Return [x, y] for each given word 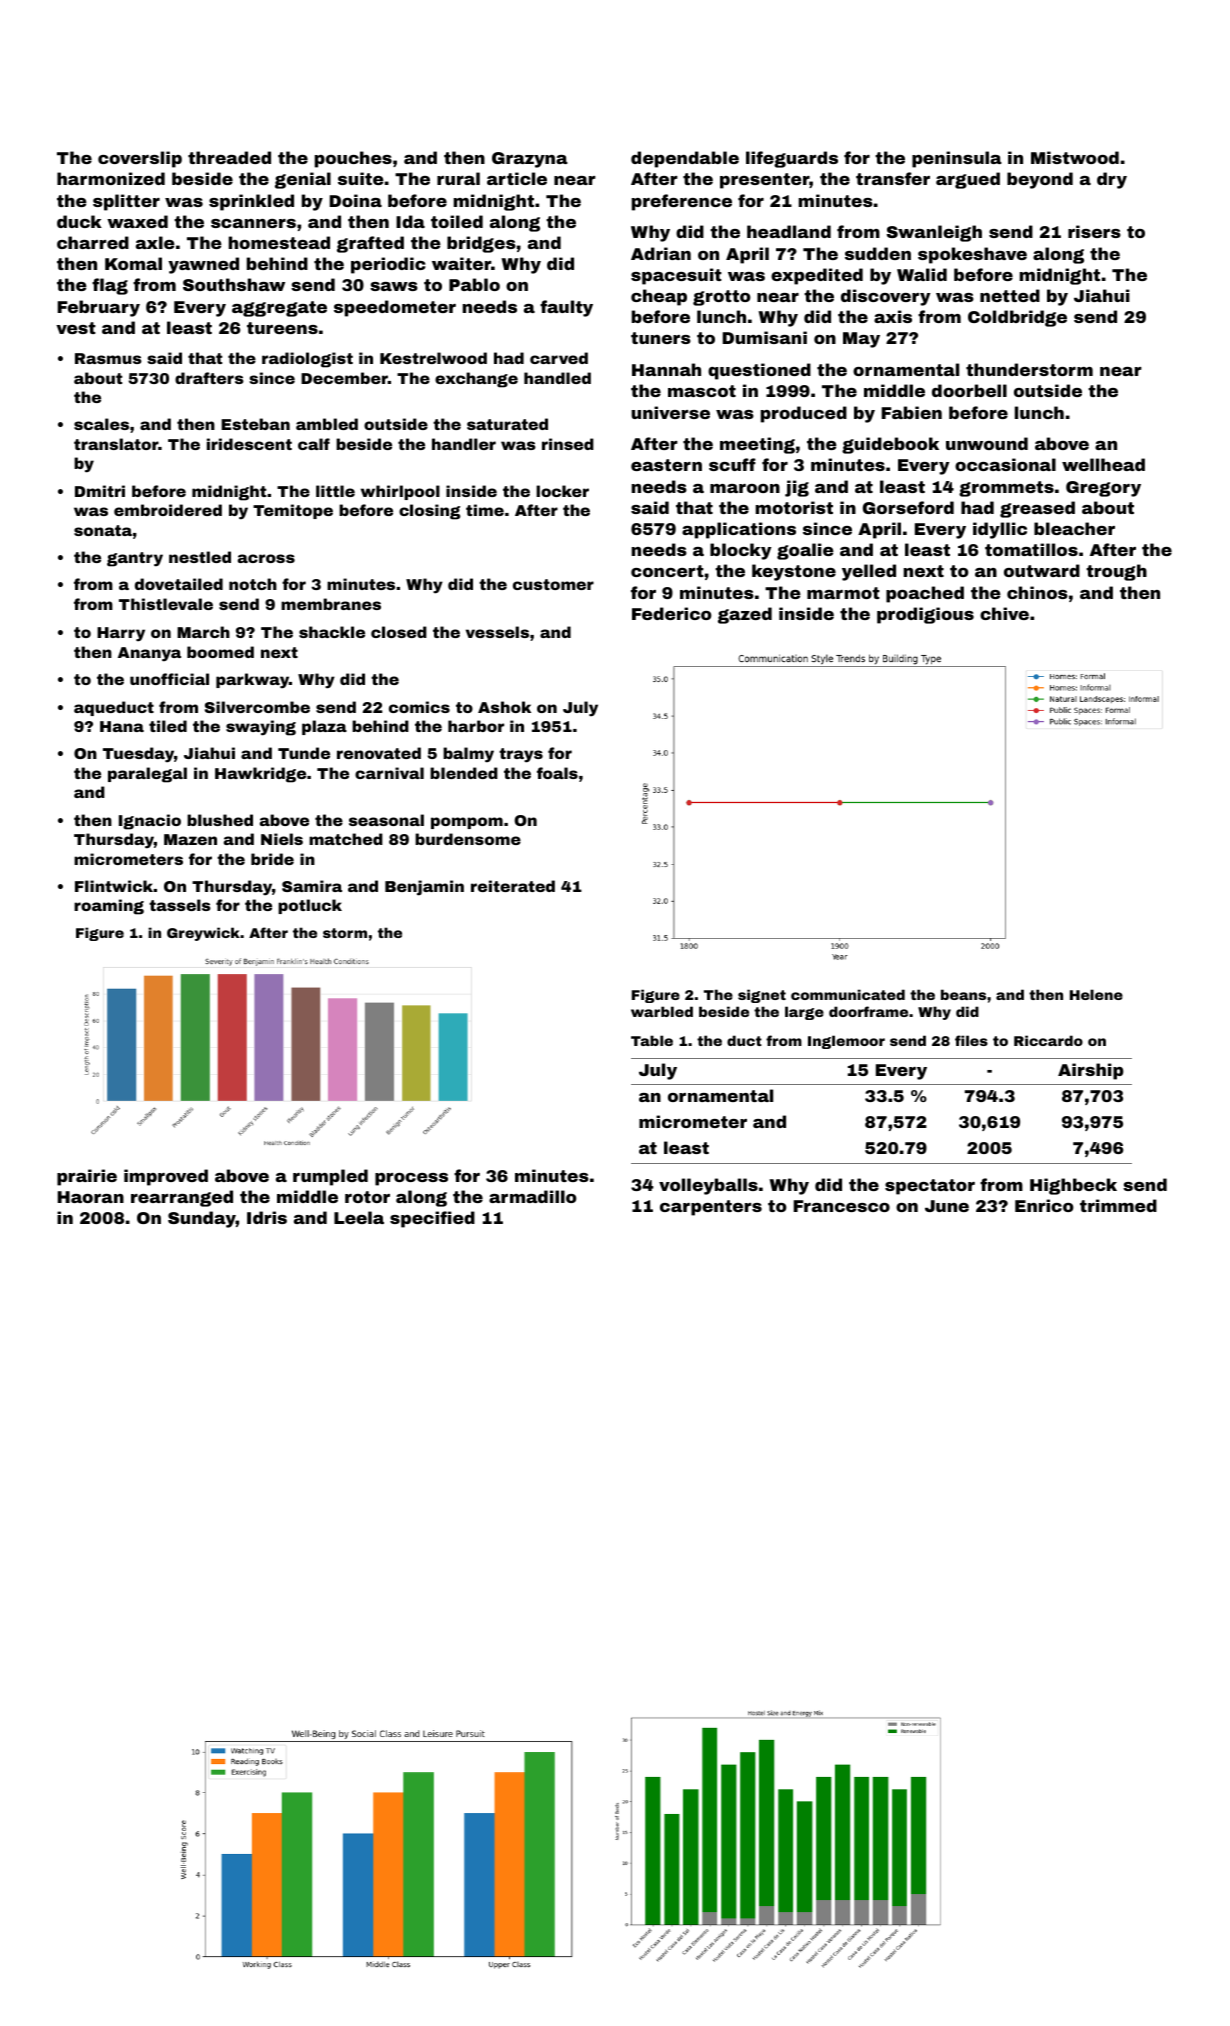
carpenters [711, 1208]
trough [1116, 572]
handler [464, 444]
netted [1010, 295]
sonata [103, 530]
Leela [359, 1217]
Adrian [661, 253]
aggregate [279, 309]
